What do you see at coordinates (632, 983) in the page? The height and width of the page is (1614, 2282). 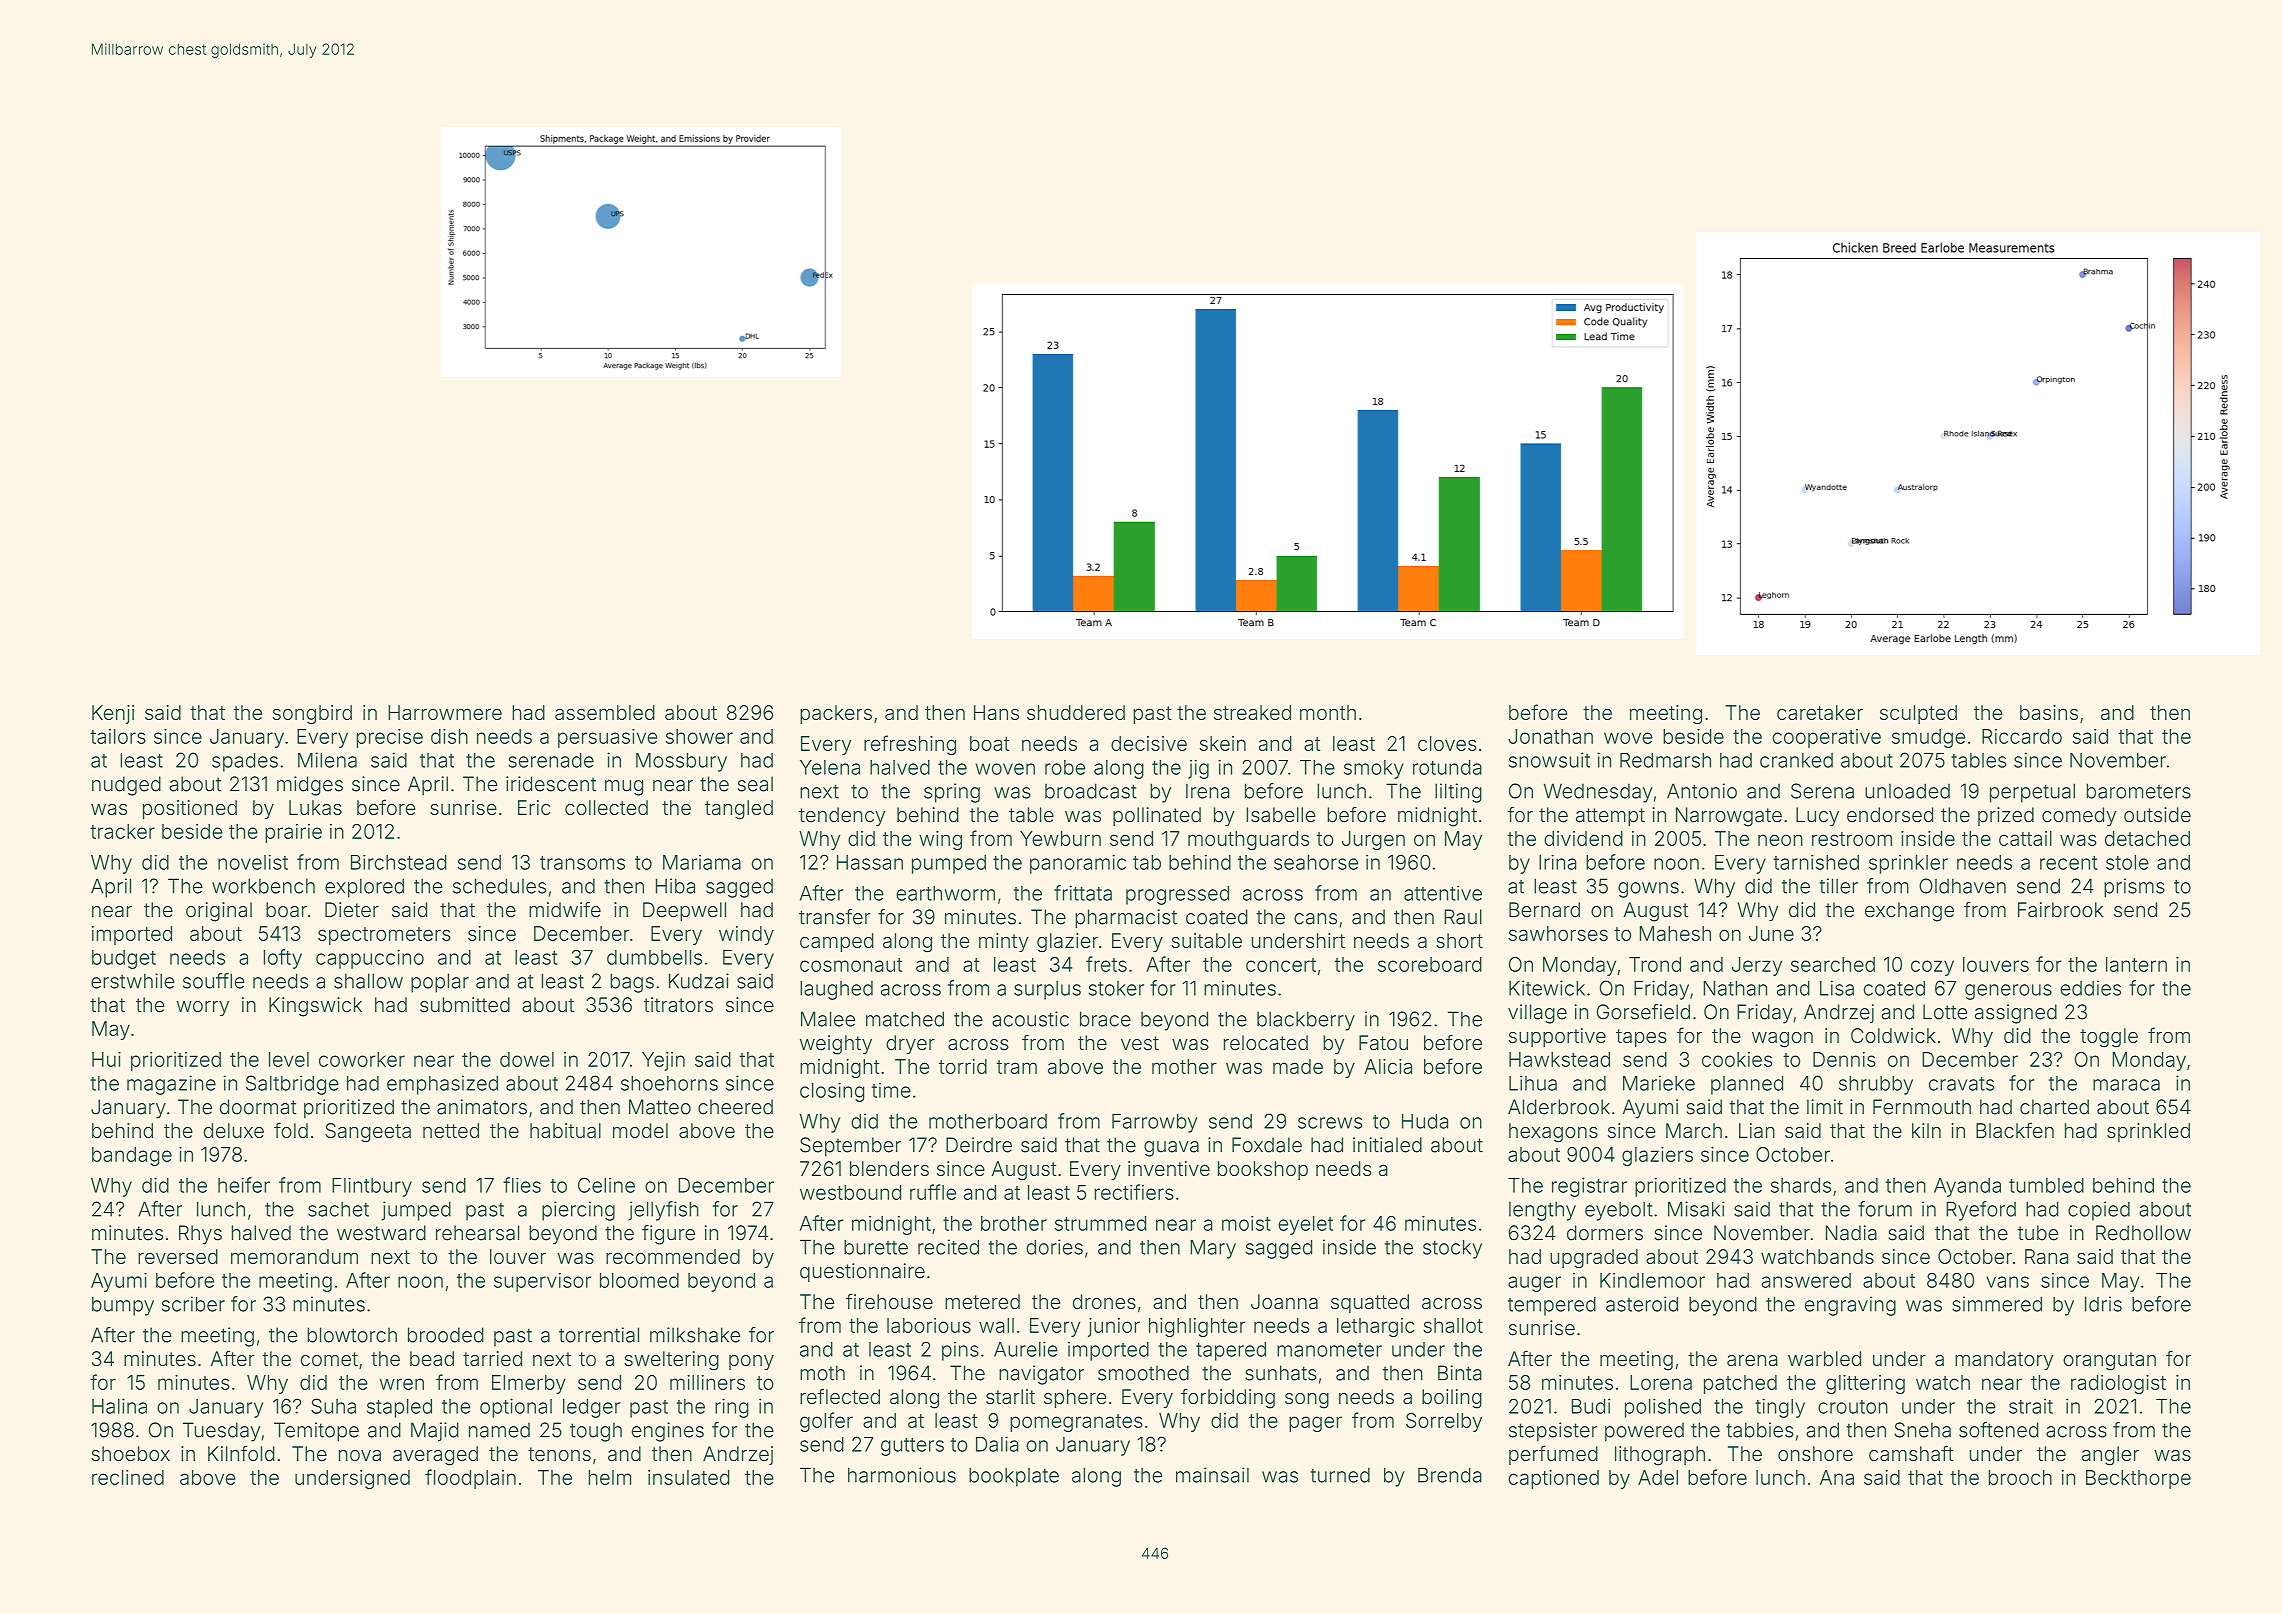 I see `bags` at bounding box center [632, 983].
